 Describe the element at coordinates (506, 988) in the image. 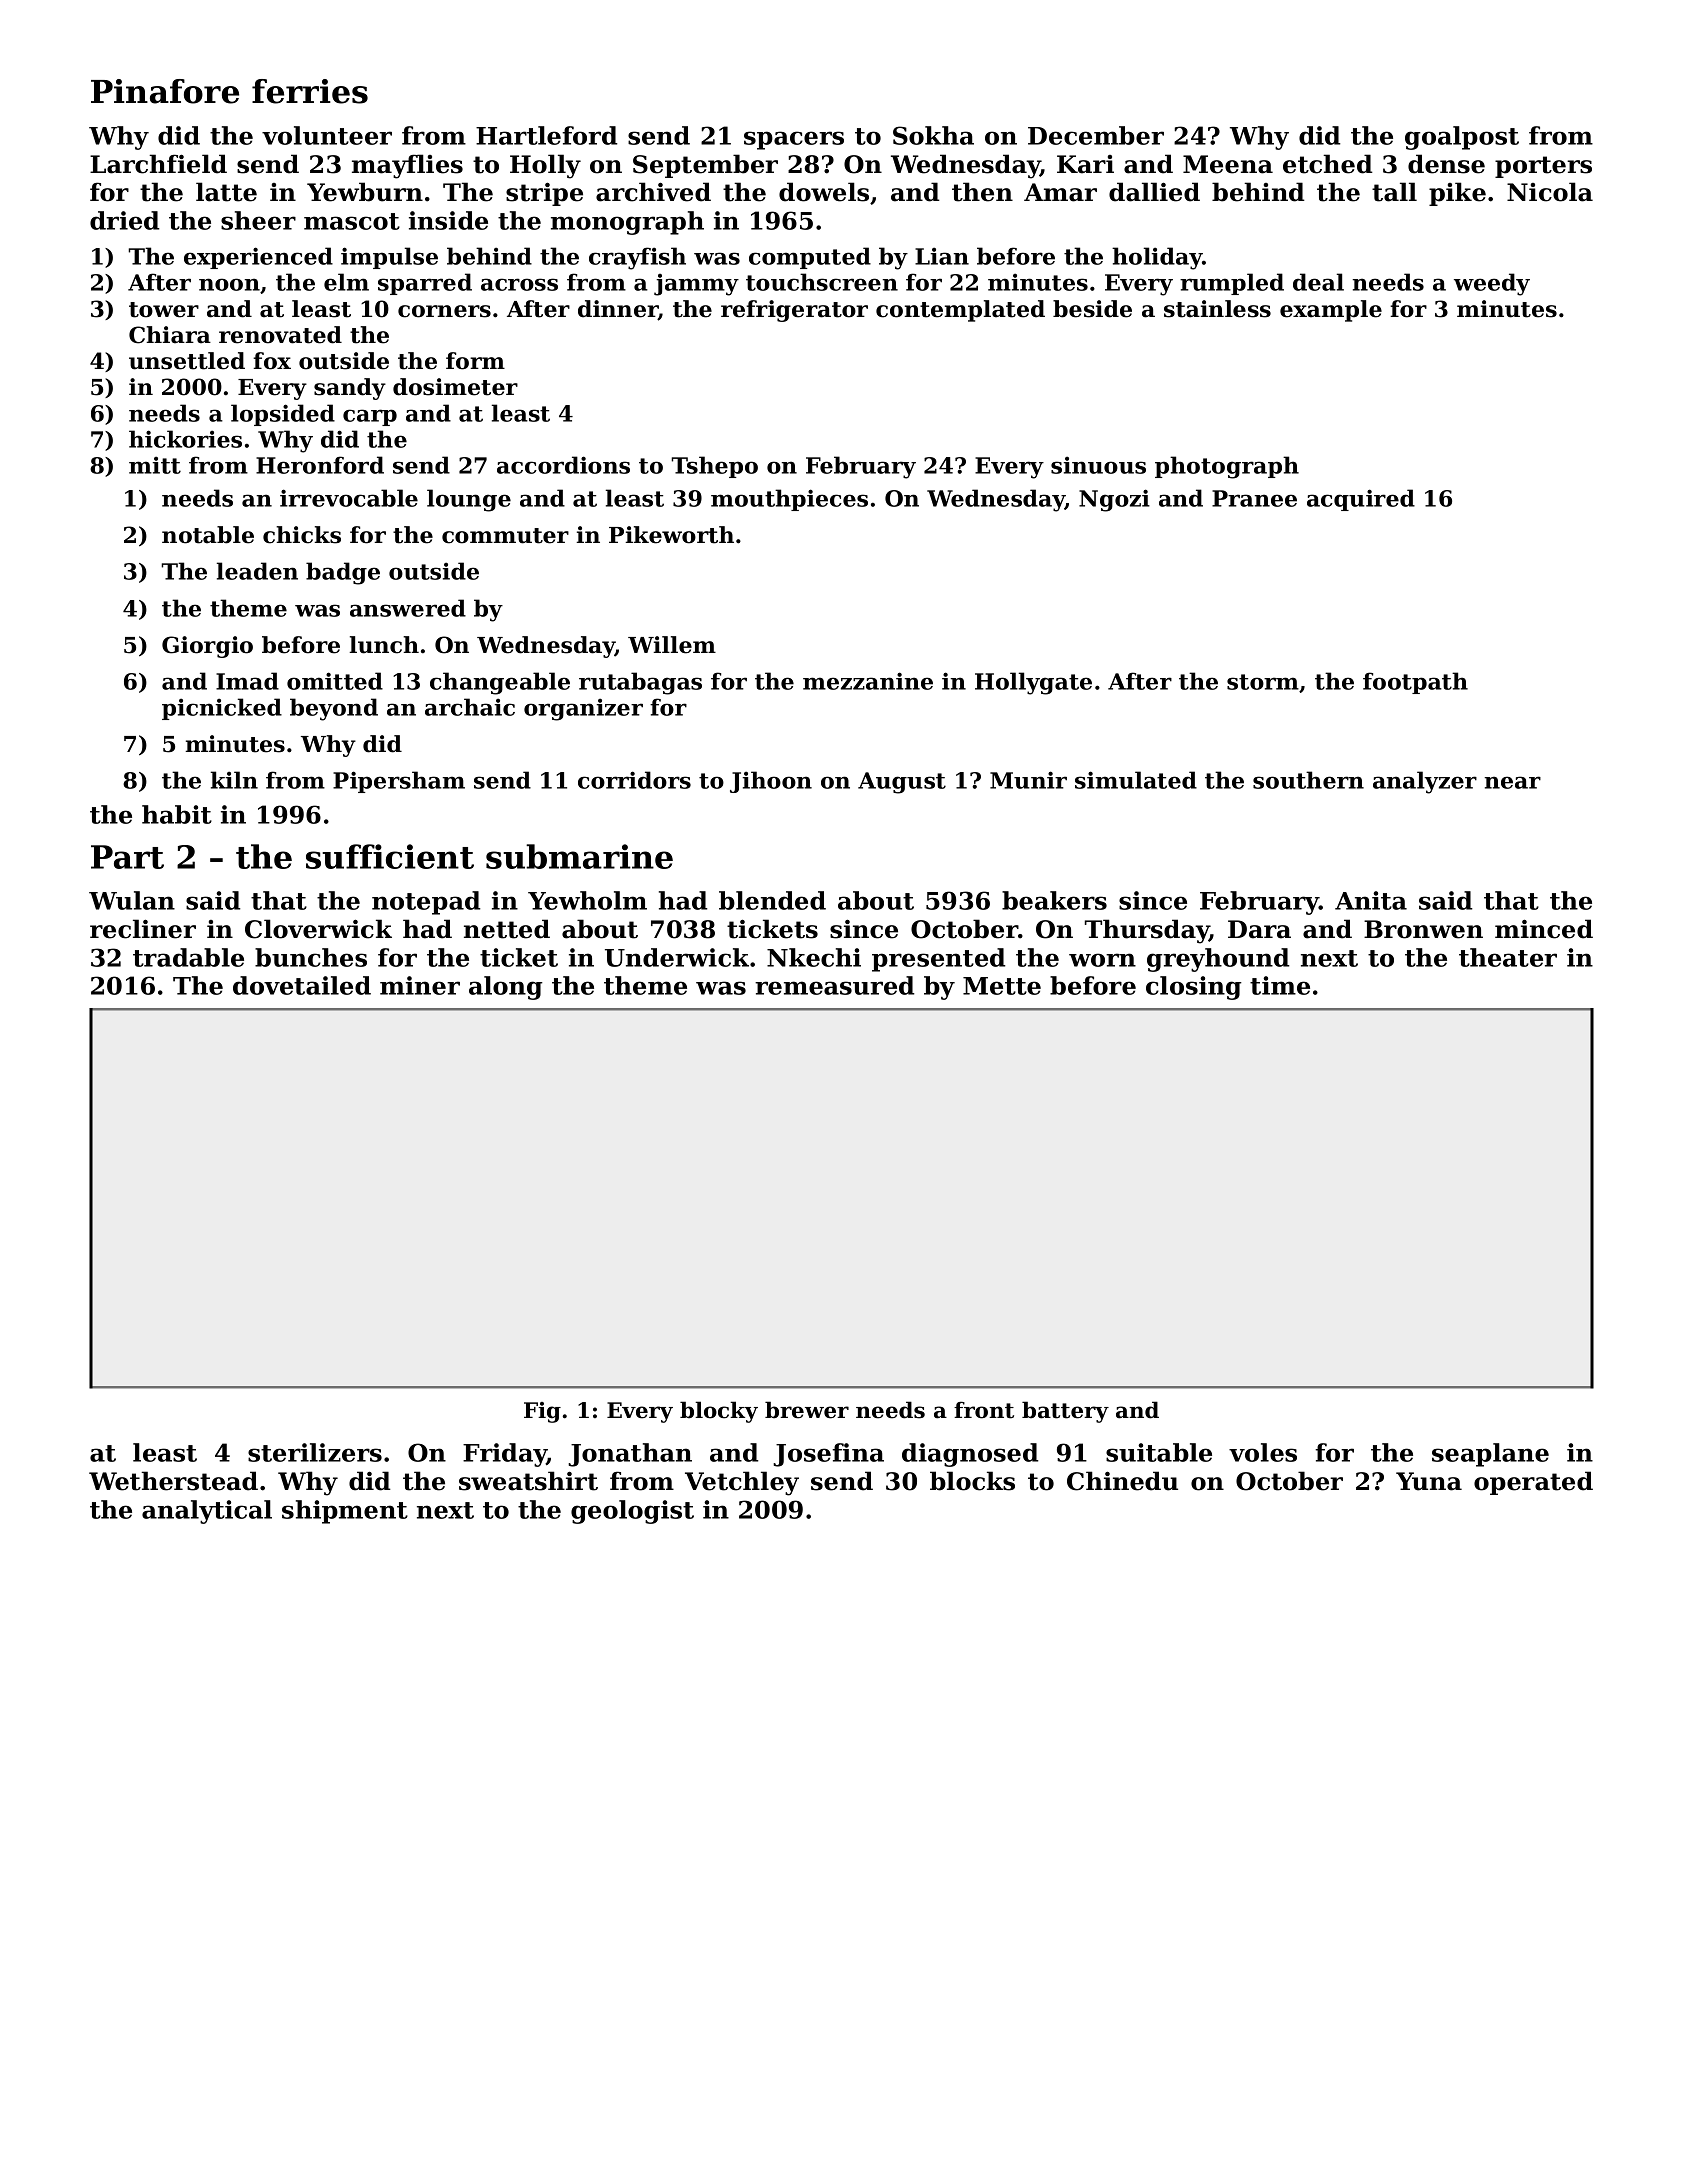

I see `along` at that location.
